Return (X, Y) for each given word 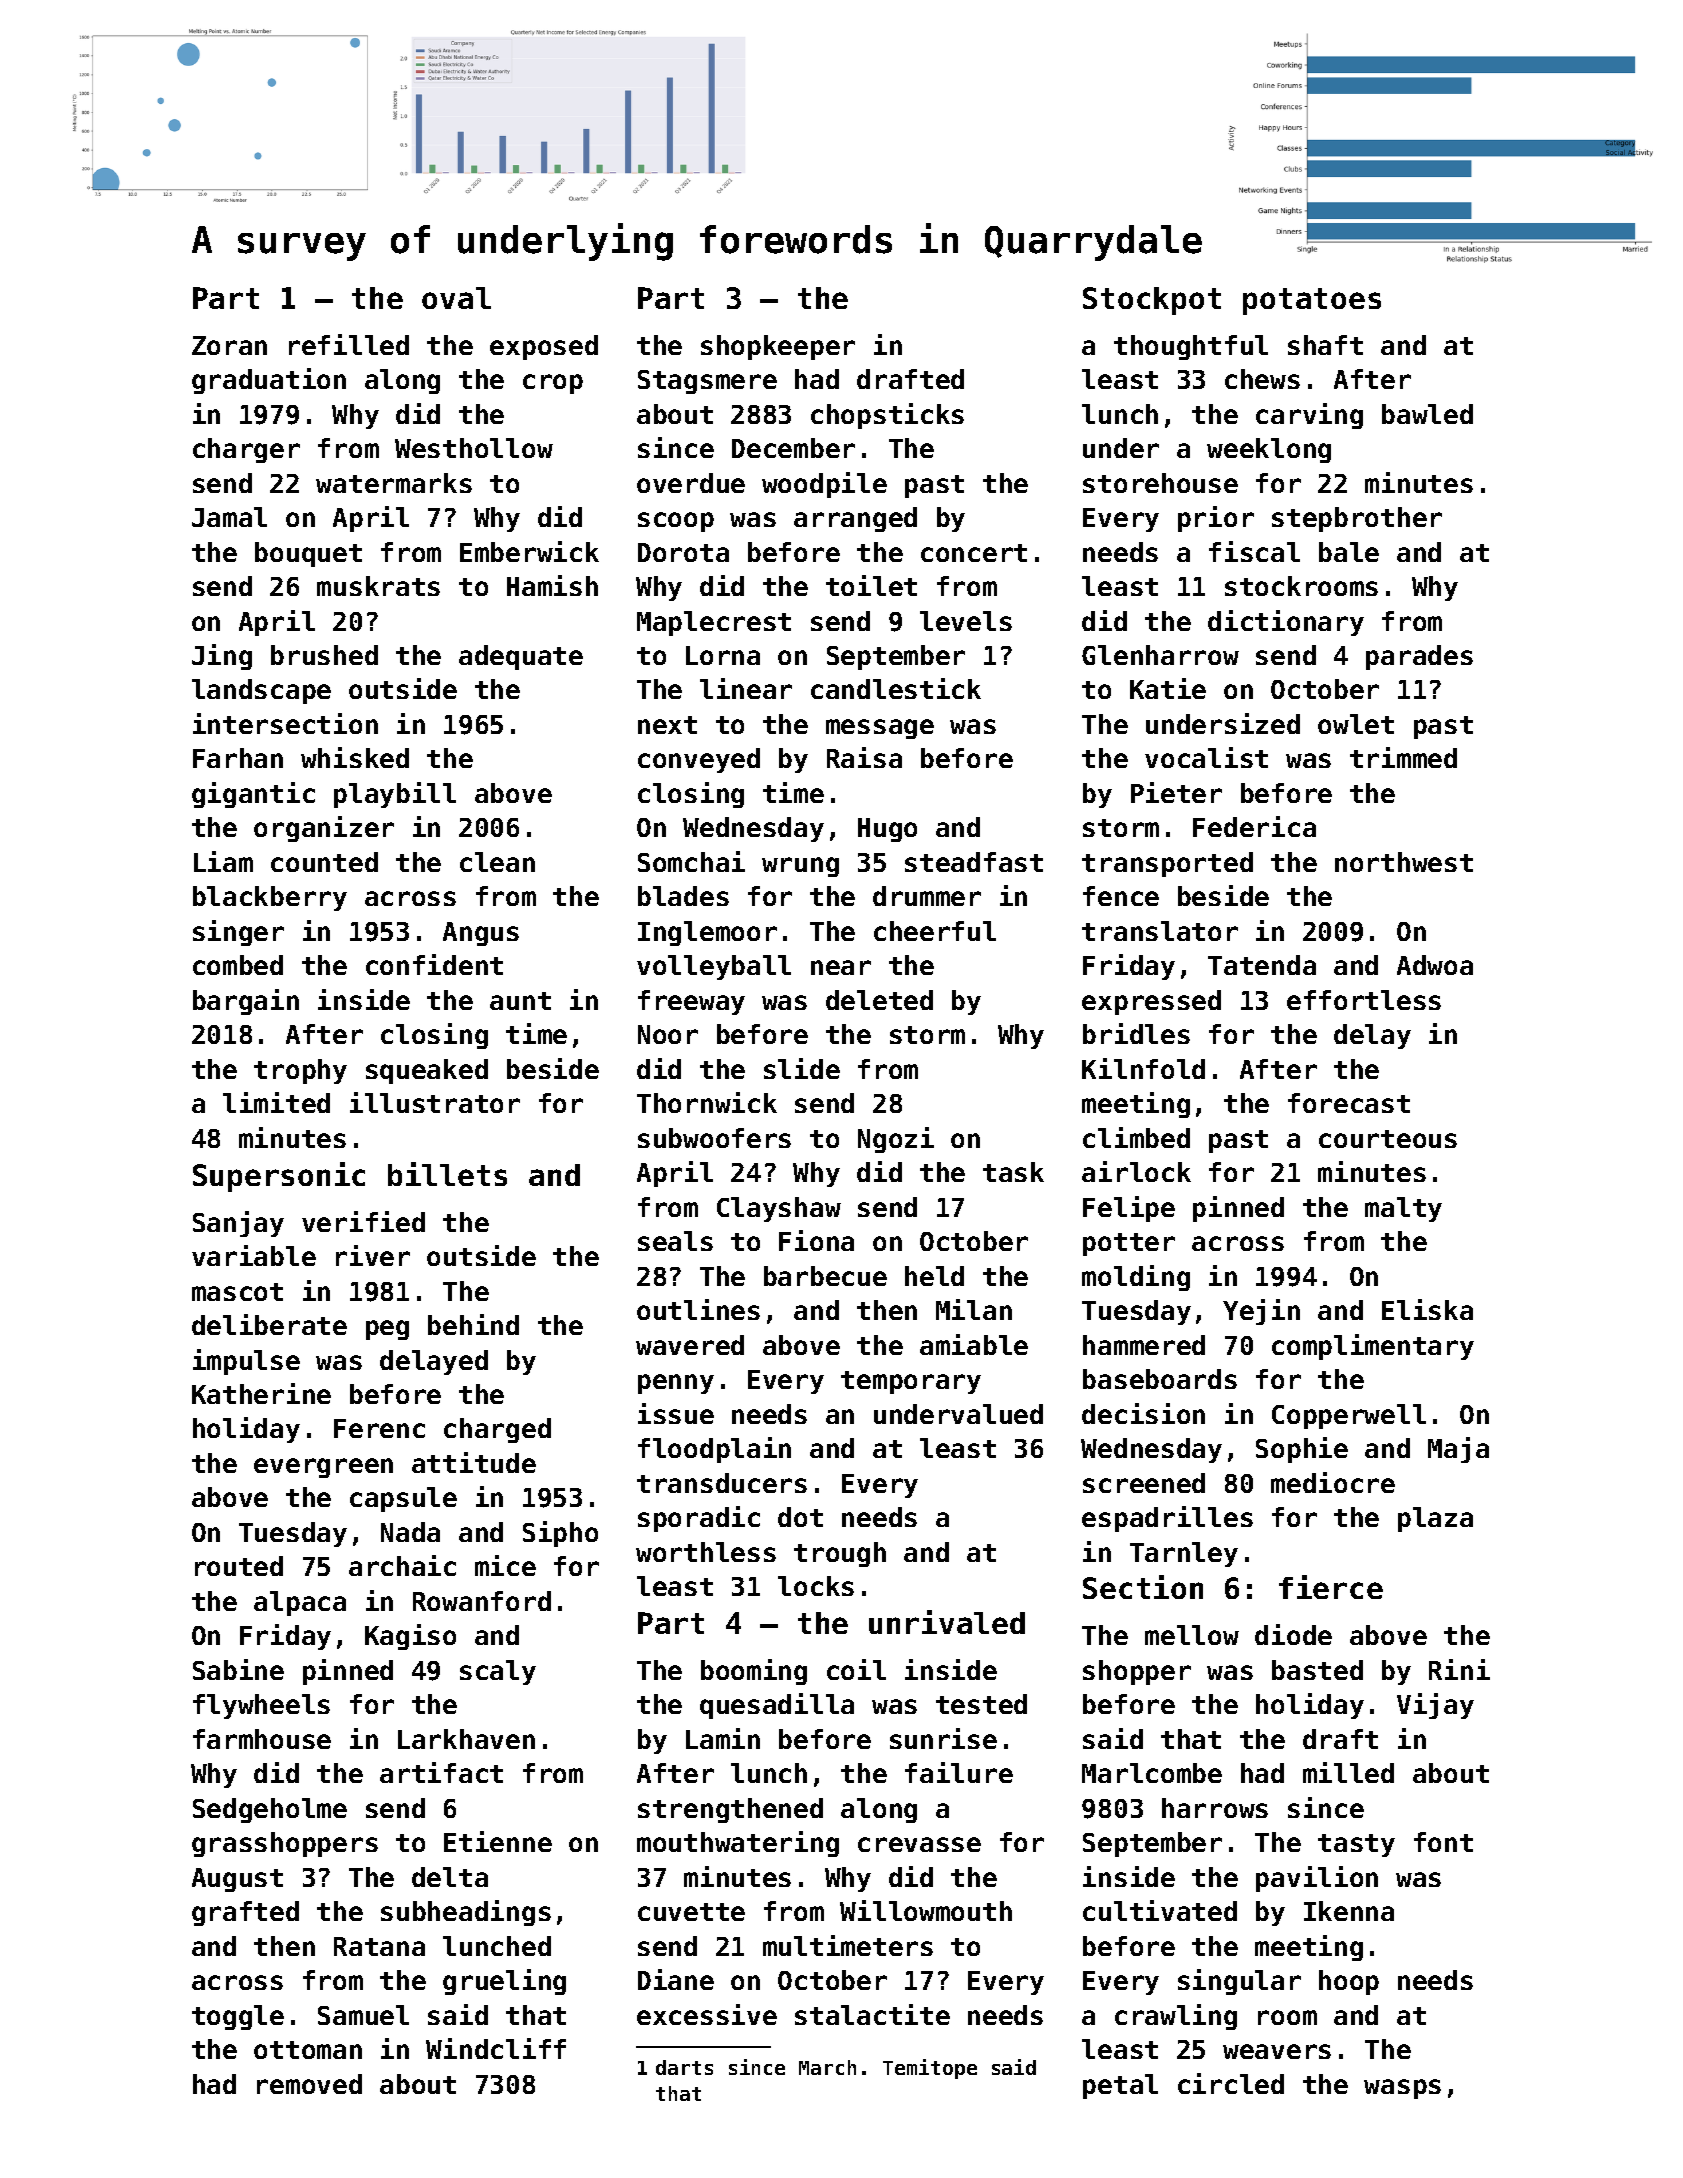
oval (456, 298)
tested (981, 1704)
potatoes (1312, 301)
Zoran (229, 345)
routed (239, 1566)
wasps (1402, 2089)
